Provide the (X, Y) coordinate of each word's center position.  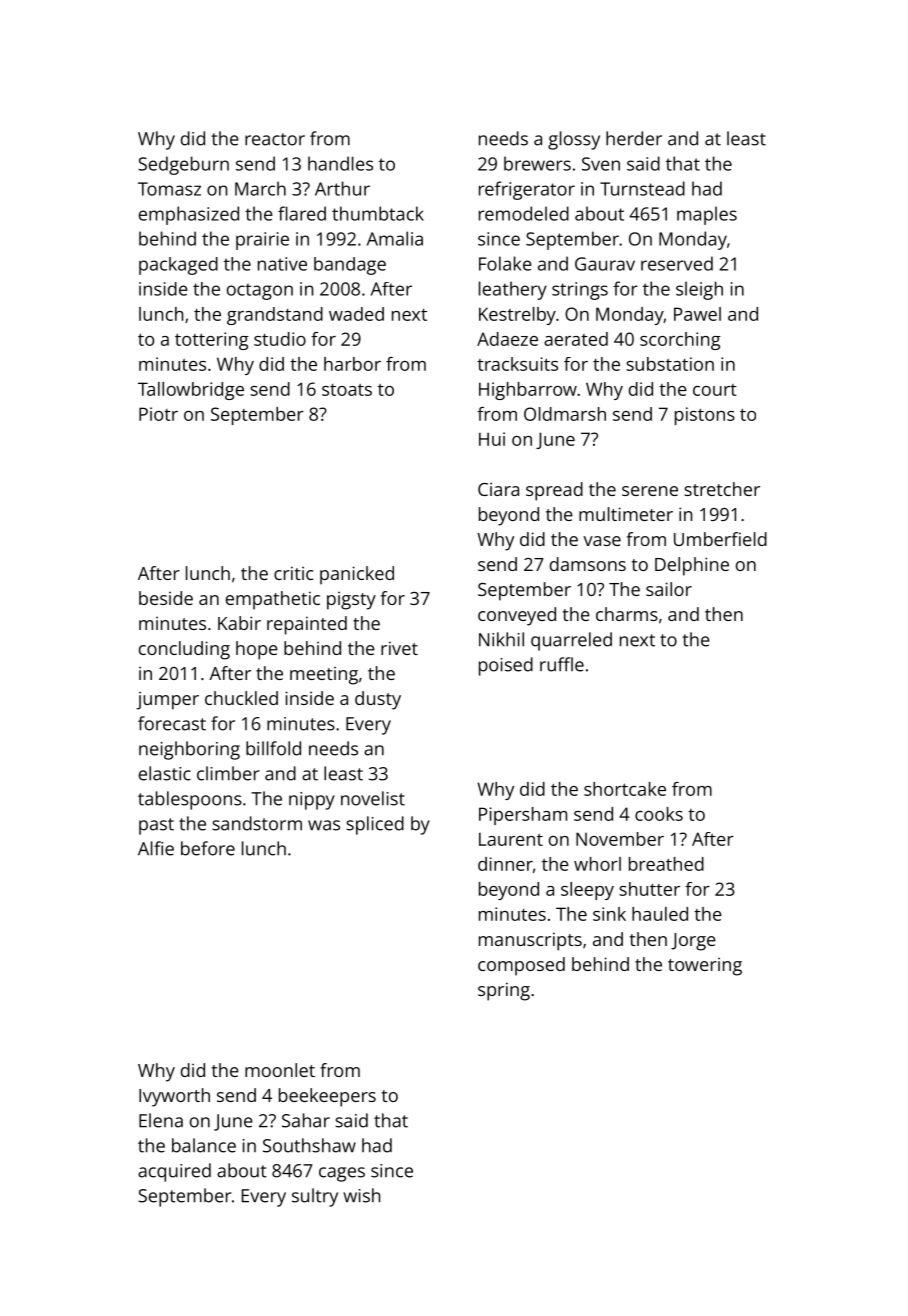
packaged (178, 266)
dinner (505, 864)
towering (705, 967)
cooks (659, 814)
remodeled (524, 213)
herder (634, 138)
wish (362, 1195)
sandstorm (257, 823)
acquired (174, 1172)
